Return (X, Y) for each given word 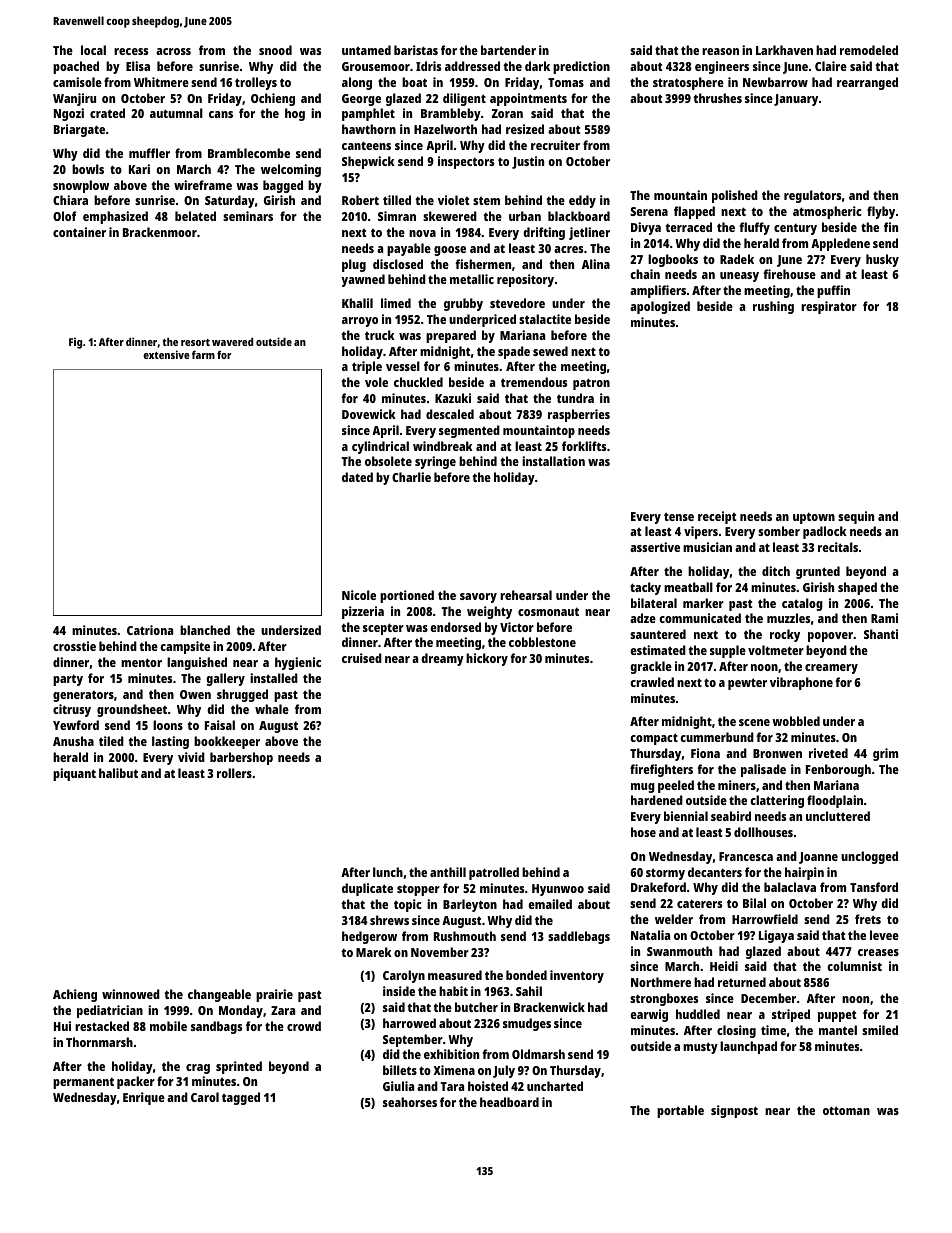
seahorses (410, 1102)
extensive (166, 354)
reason (720, 51)
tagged (241, 1098)
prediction (581, 67)
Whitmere (161, 82)
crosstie (74, 646)
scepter (383, 629)
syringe (435, 462)
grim (885, 754)
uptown (814, 518)
